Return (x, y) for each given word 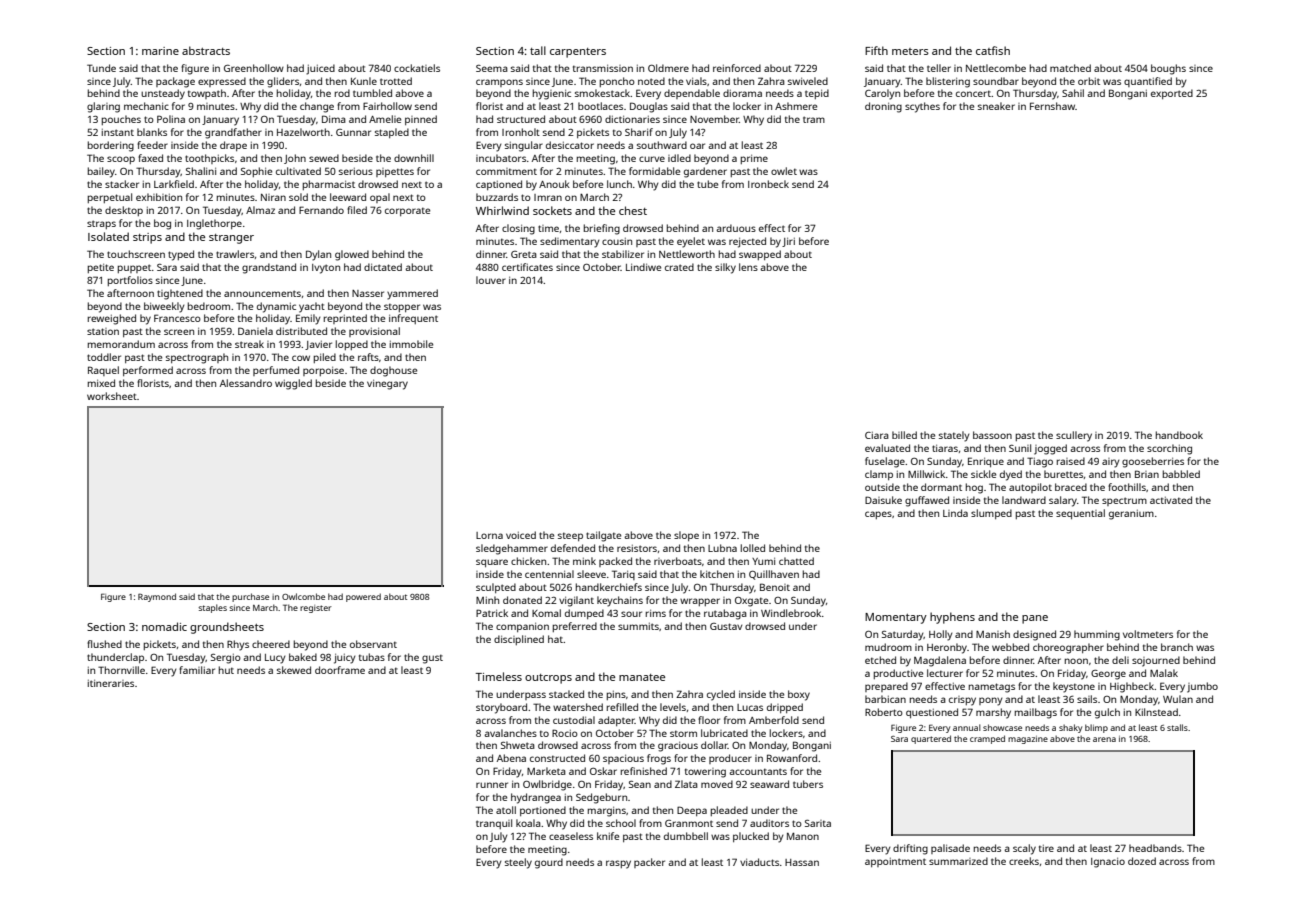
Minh (487, 600)
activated (1171, 500)
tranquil (494, 824)
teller (939, 68)
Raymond (157, 597)
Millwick (926, 474)
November (714, 119)
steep (570, 536)
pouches (121, 120)
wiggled (293, 384)
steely (518, 863)
